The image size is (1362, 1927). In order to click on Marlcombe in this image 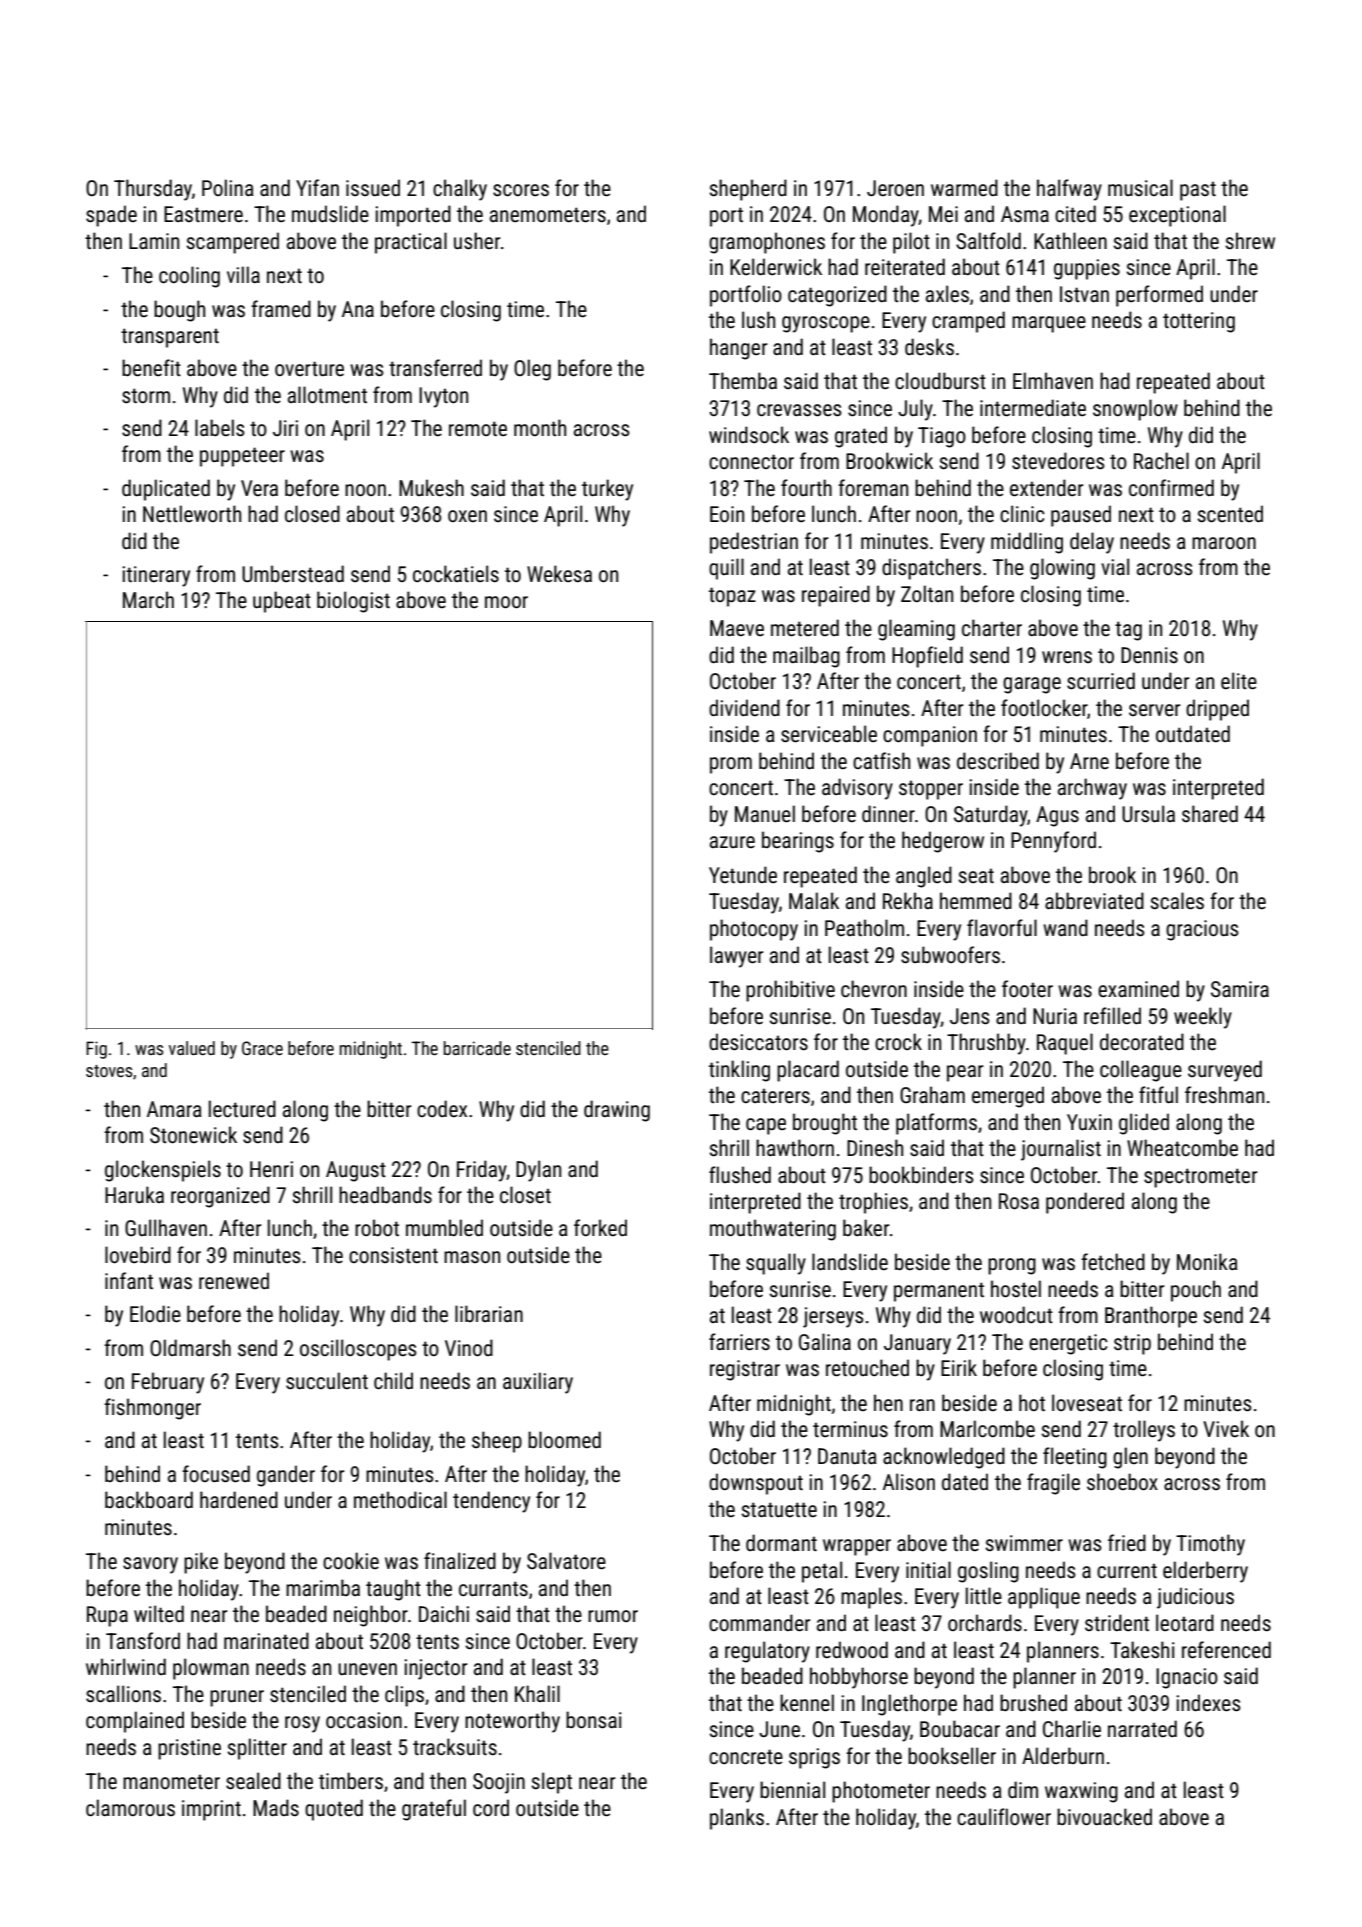, I will do `click(987, 1428)`.
